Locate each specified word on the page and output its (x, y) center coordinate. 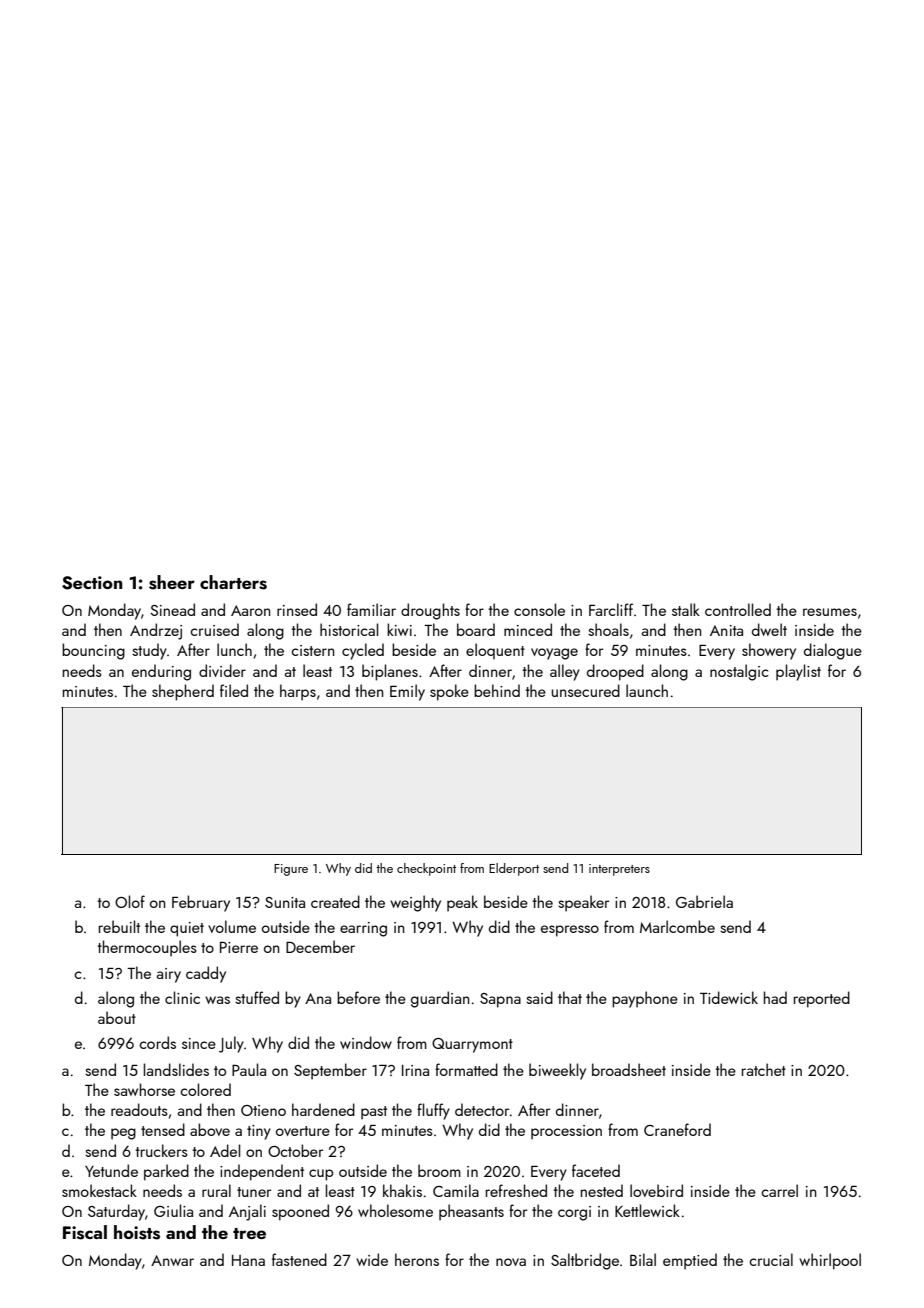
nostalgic (739, 672)
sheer (172, 582)
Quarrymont (472, 1045)
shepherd (183, 692)
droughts (430, 611)
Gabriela (704, 901)
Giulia (173, 1210)
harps (298, 692)
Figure (291, 870)
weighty (415, 903)
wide (372, 1259)
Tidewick (729, 997)
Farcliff (611, 609)
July (231, 1044)
